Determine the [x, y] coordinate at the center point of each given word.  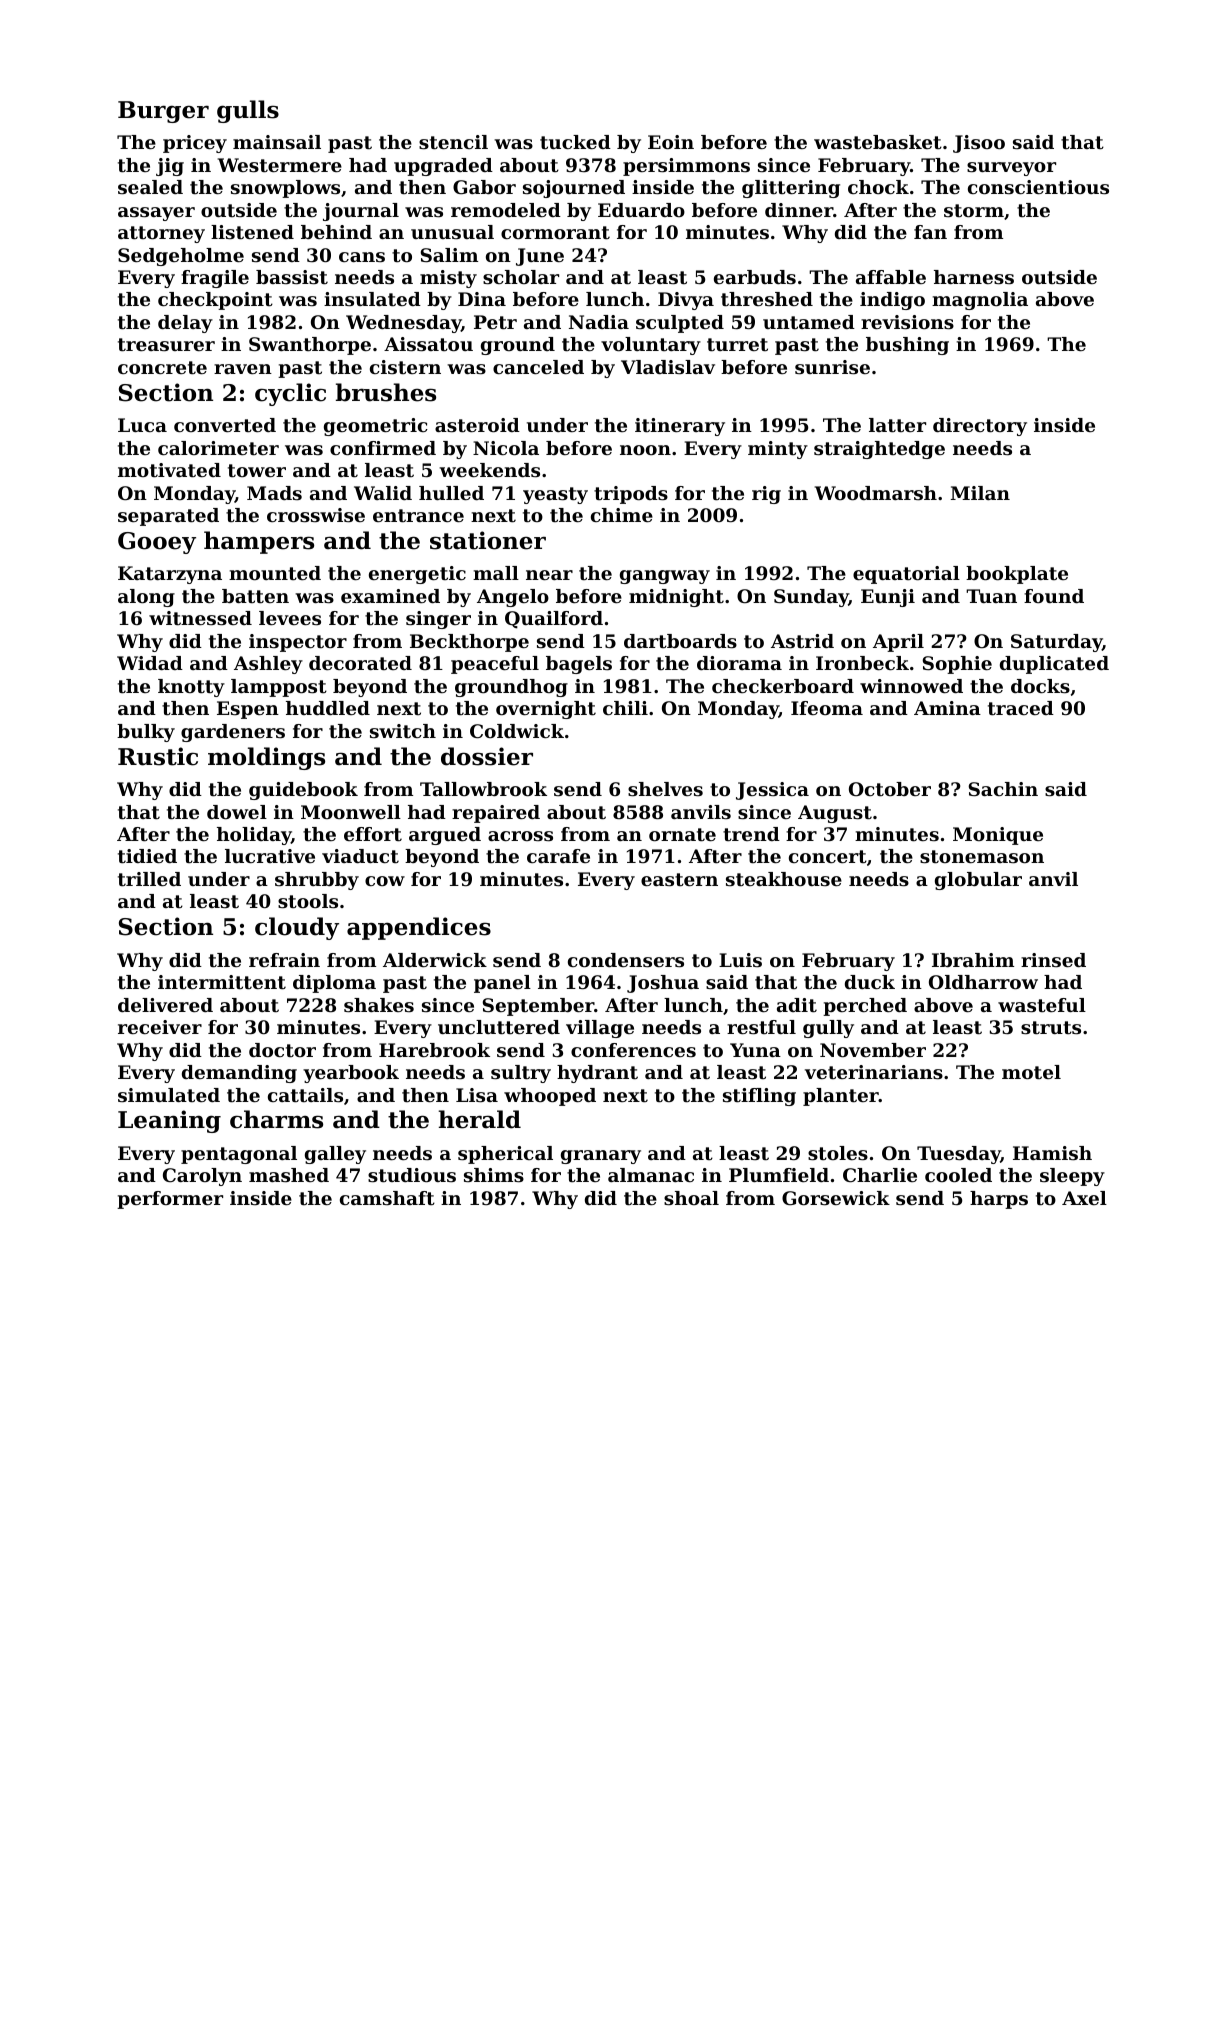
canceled [538, 367]
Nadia [599, 322]
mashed [289, 1175]
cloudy [297, 928]
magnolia [980, 301]
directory [980, 427]
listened [252, 232]
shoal [691, 1198]
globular [978, 881]
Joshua [663, 984]
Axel [1084, 1198]
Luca [142, 425]
